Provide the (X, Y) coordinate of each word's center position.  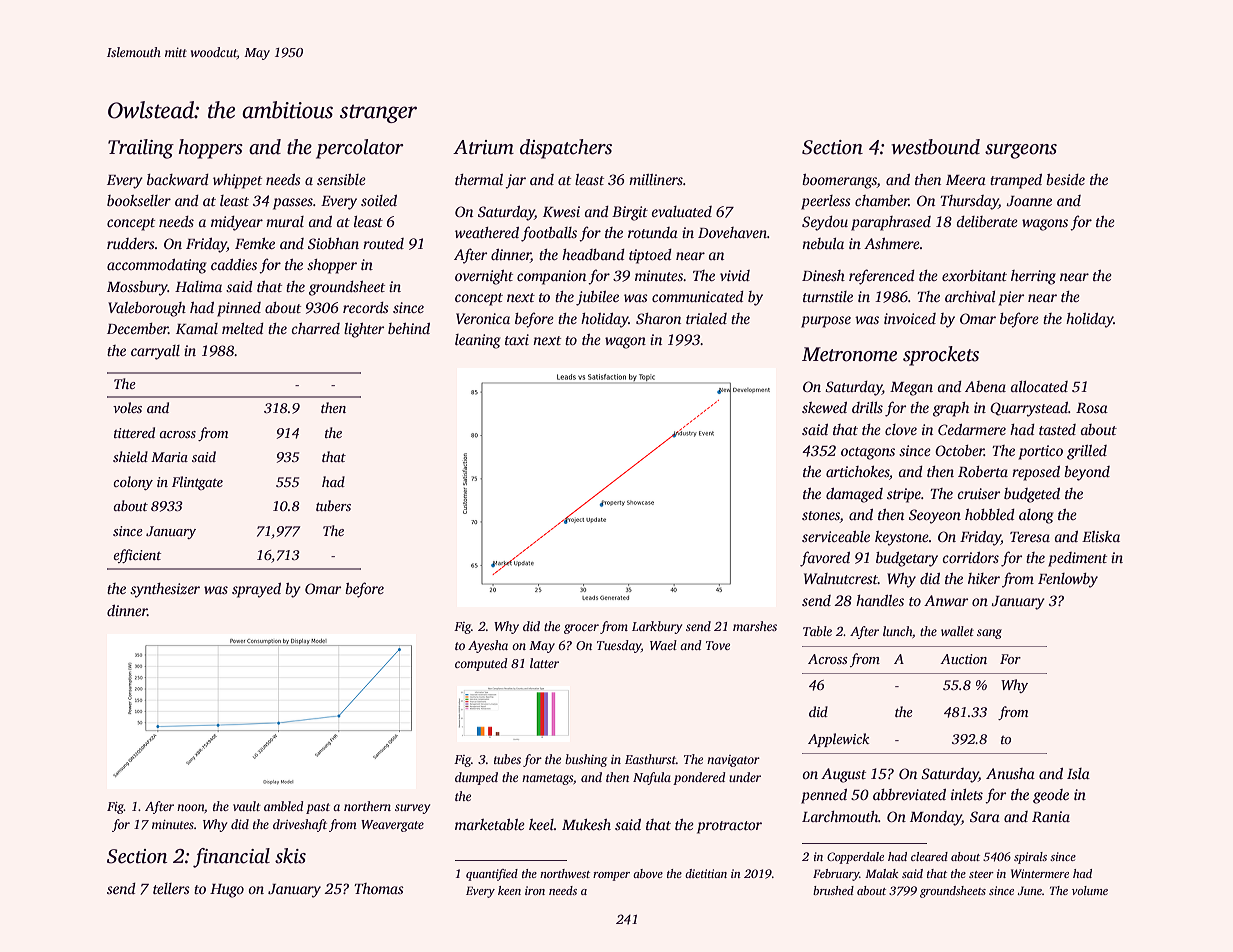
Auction (963, 659)
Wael (663, 645)
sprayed (256, 590)
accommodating (157, 266)
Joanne (1029, 201)
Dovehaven (732, 232)
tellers (171, 888)
